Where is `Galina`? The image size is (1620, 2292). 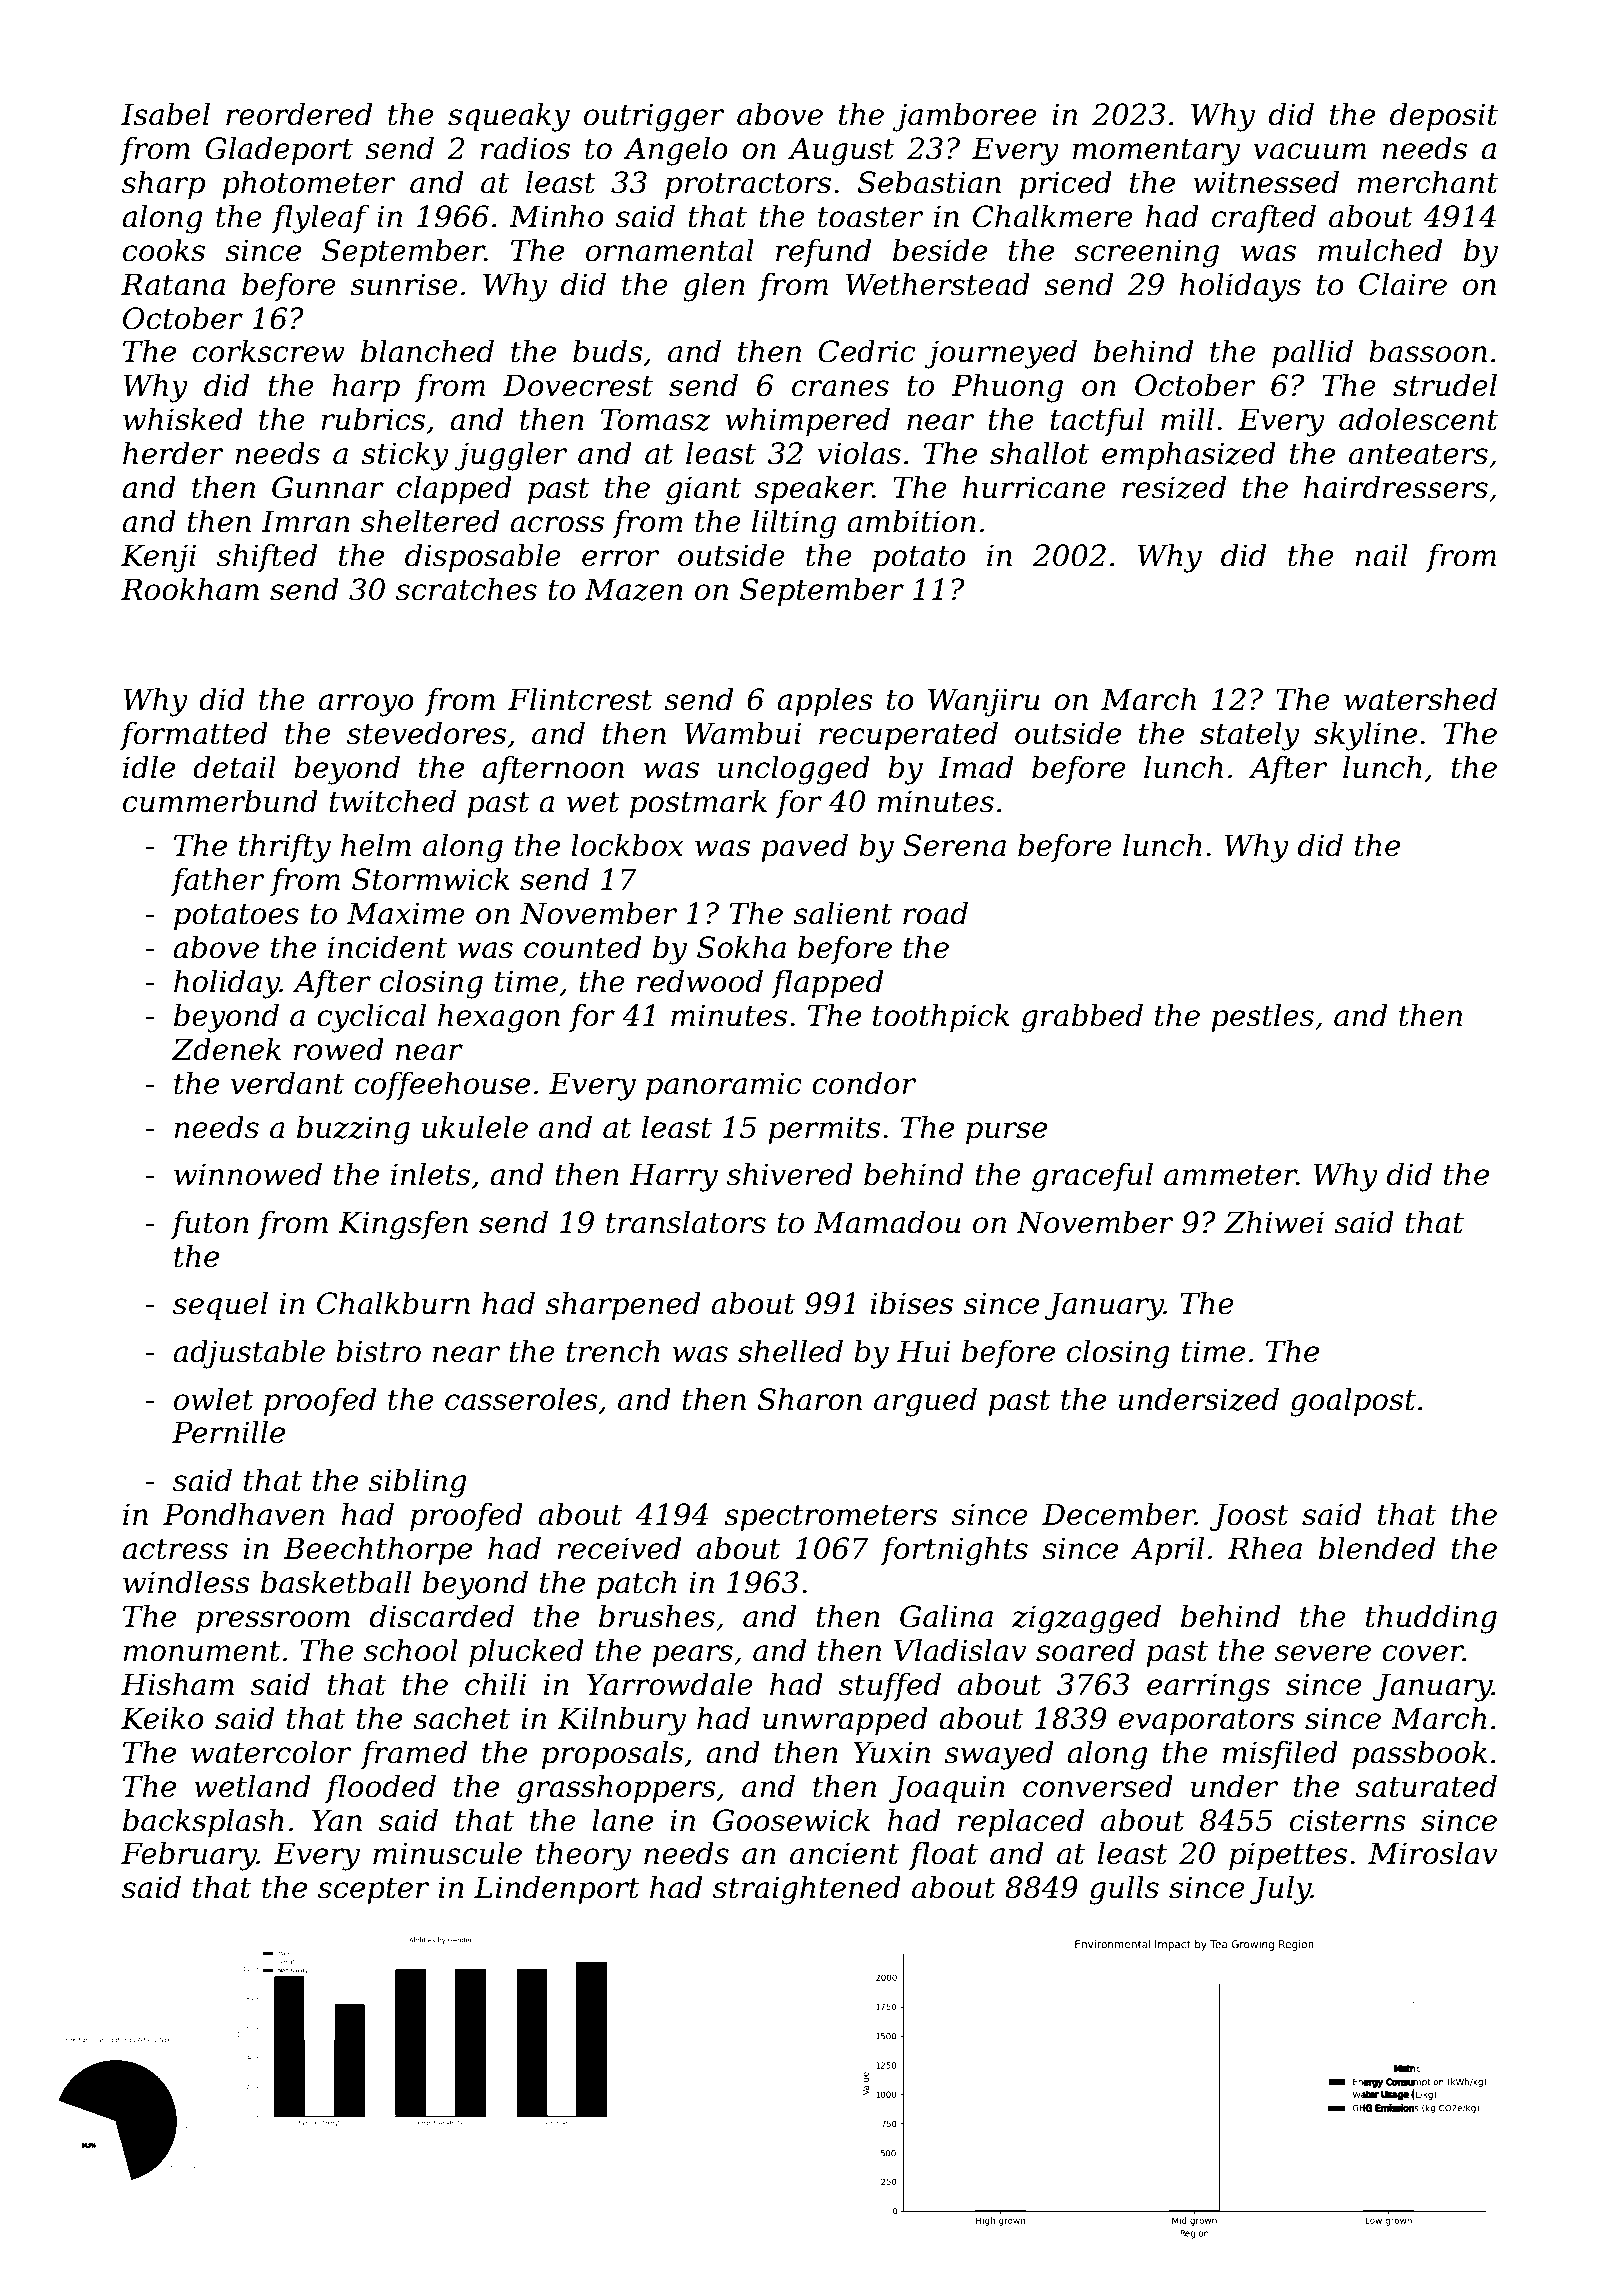
Galina is located at coordinates (946, 1616).
